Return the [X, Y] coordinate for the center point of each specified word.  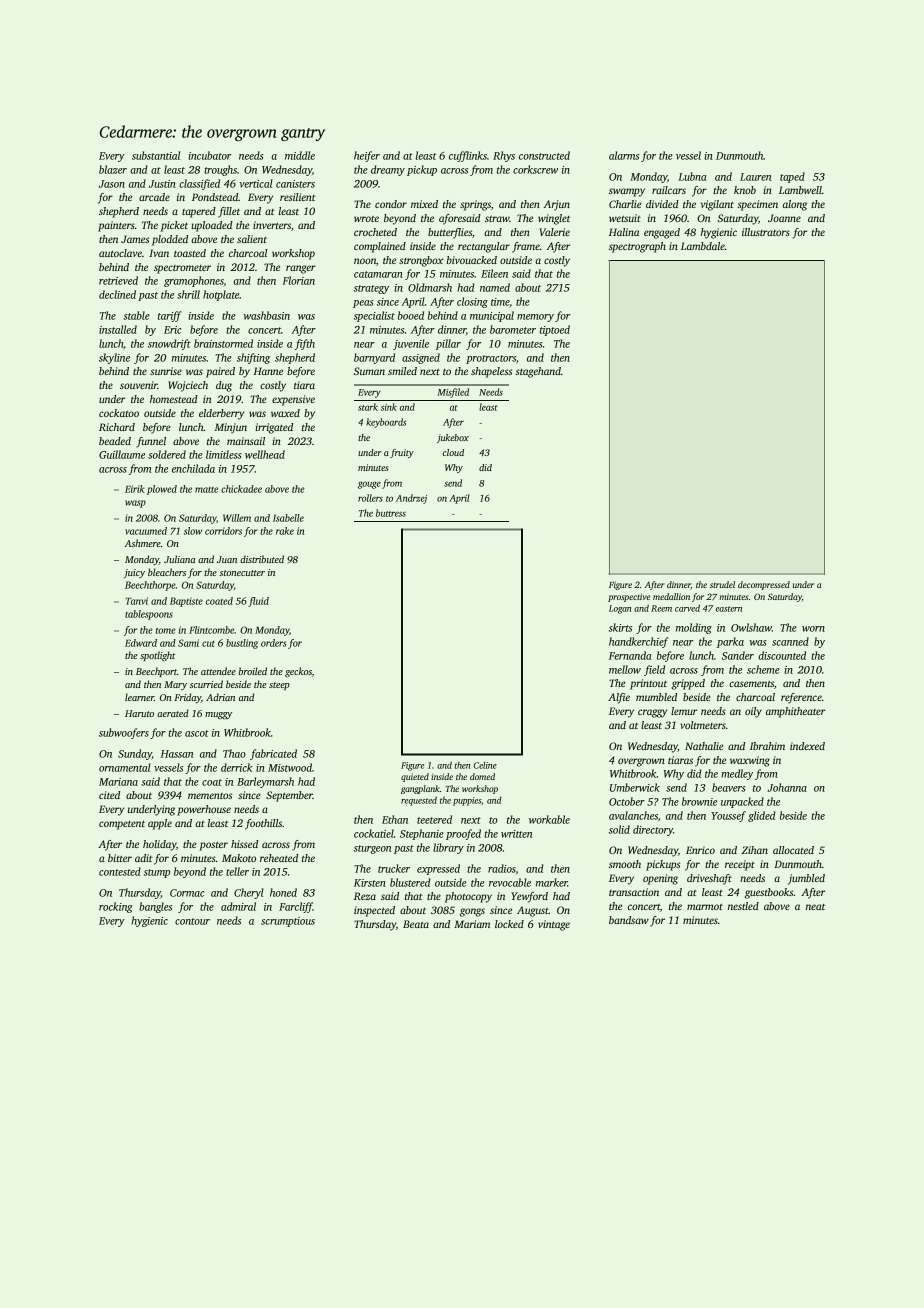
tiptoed [555, 330]
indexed [807, 746]
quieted [415, 777]
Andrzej [411, 499]
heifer [367, 156]
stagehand [538, 372]
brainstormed [223, 343]
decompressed [764, 585]
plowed [162, 490]
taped [792, 177]
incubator [209, 155]
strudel [722, 584]
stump [157, 873]
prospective [629, 597]
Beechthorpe [150, 586]
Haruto [139, 713]
